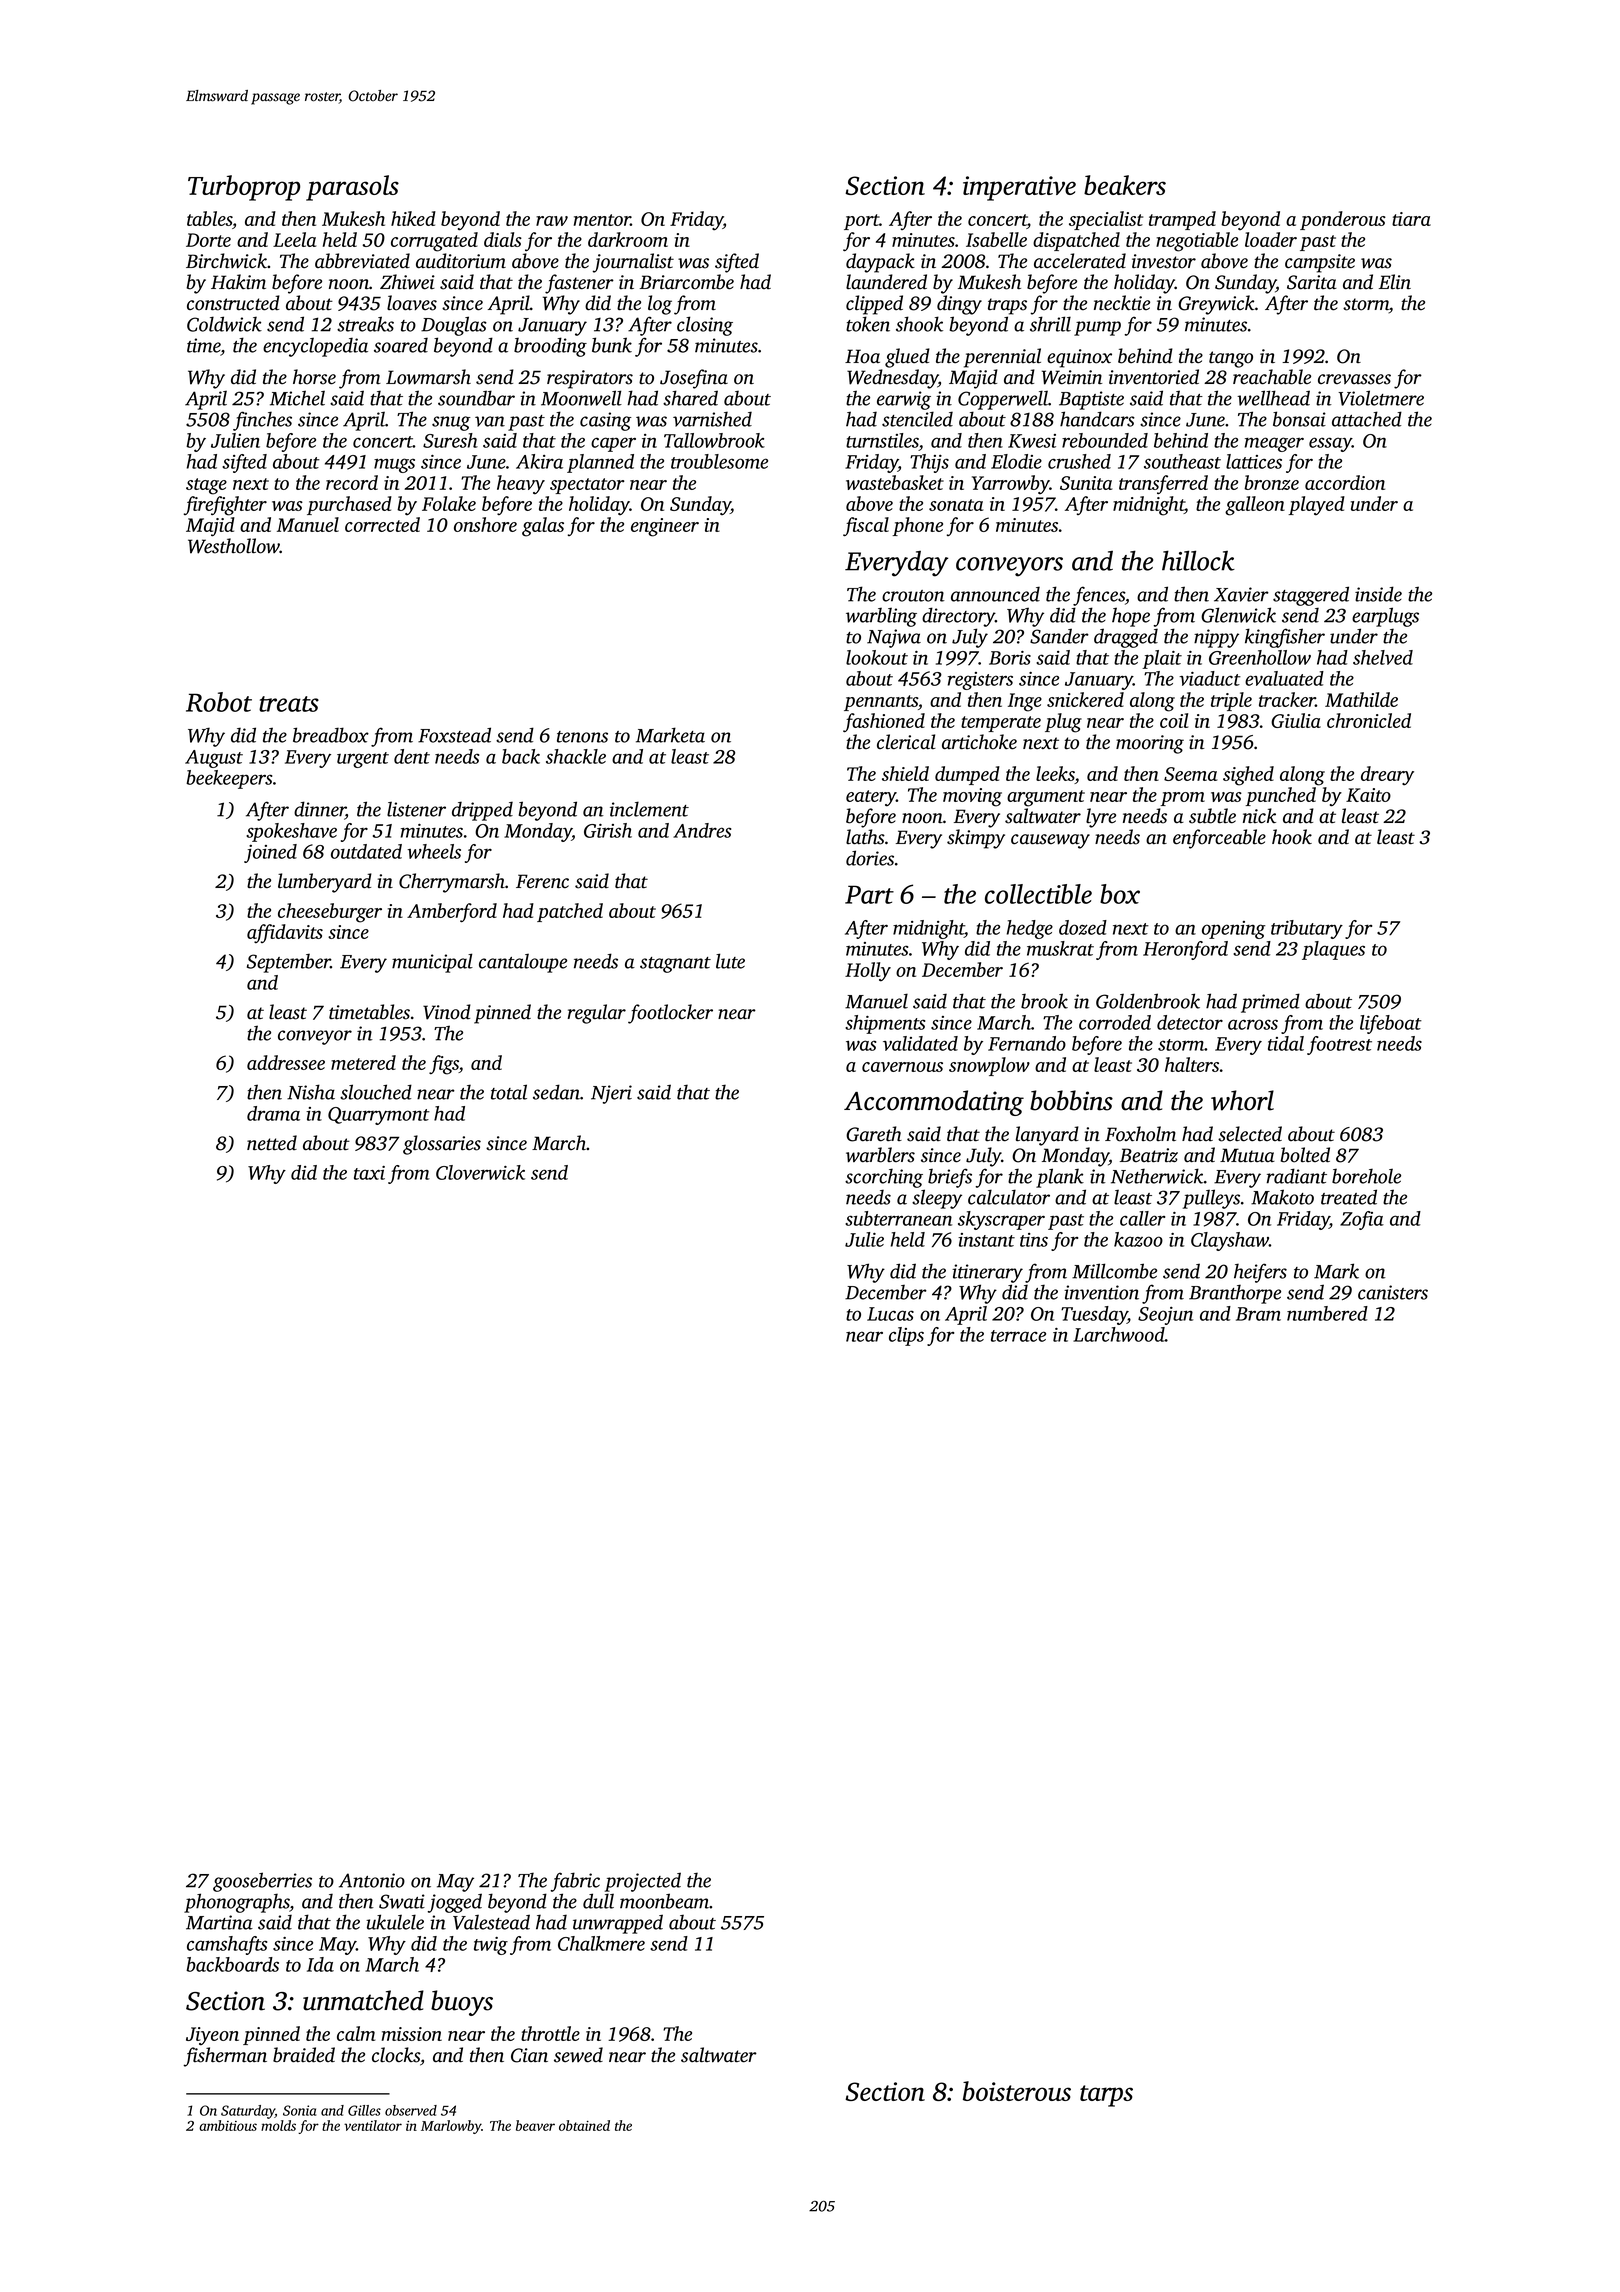 The width and height of the screenshot is (1620, 2292). Describe the element at coordinates (862, 222) in the screenshot. I see `port` at that location.
